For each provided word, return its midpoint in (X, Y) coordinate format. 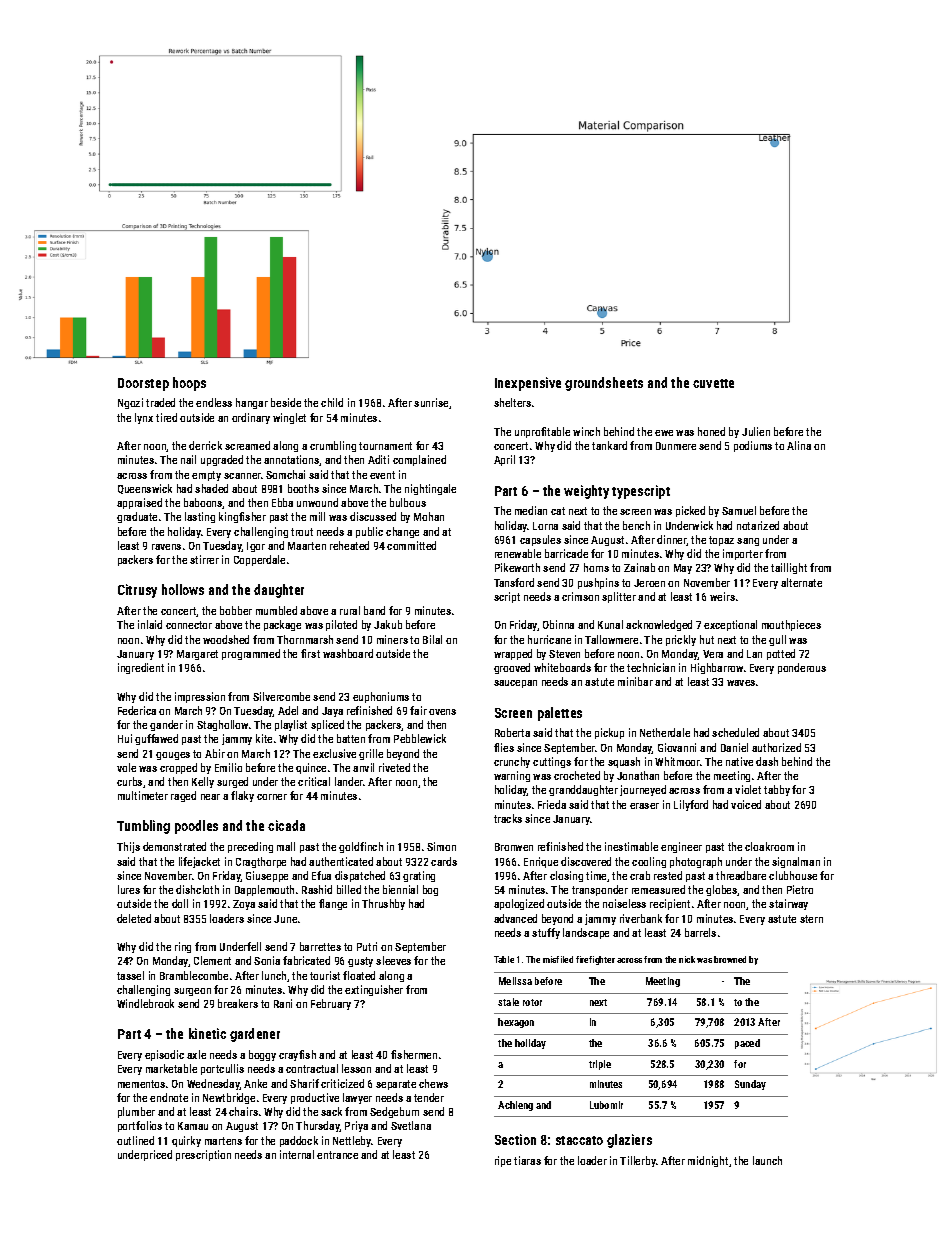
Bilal (432, 639)
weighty (586, 492)
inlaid (150, 624)
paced (747, 1044)
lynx (144, 418)
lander (349, 781)
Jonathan (638, 775)
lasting (200, 517)
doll (180, 903)
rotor (532, 1002)
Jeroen (649, 583)
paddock (299, 1141)
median (531, 510)
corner (272, 797)
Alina (799, 445)
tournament (385, 446)
